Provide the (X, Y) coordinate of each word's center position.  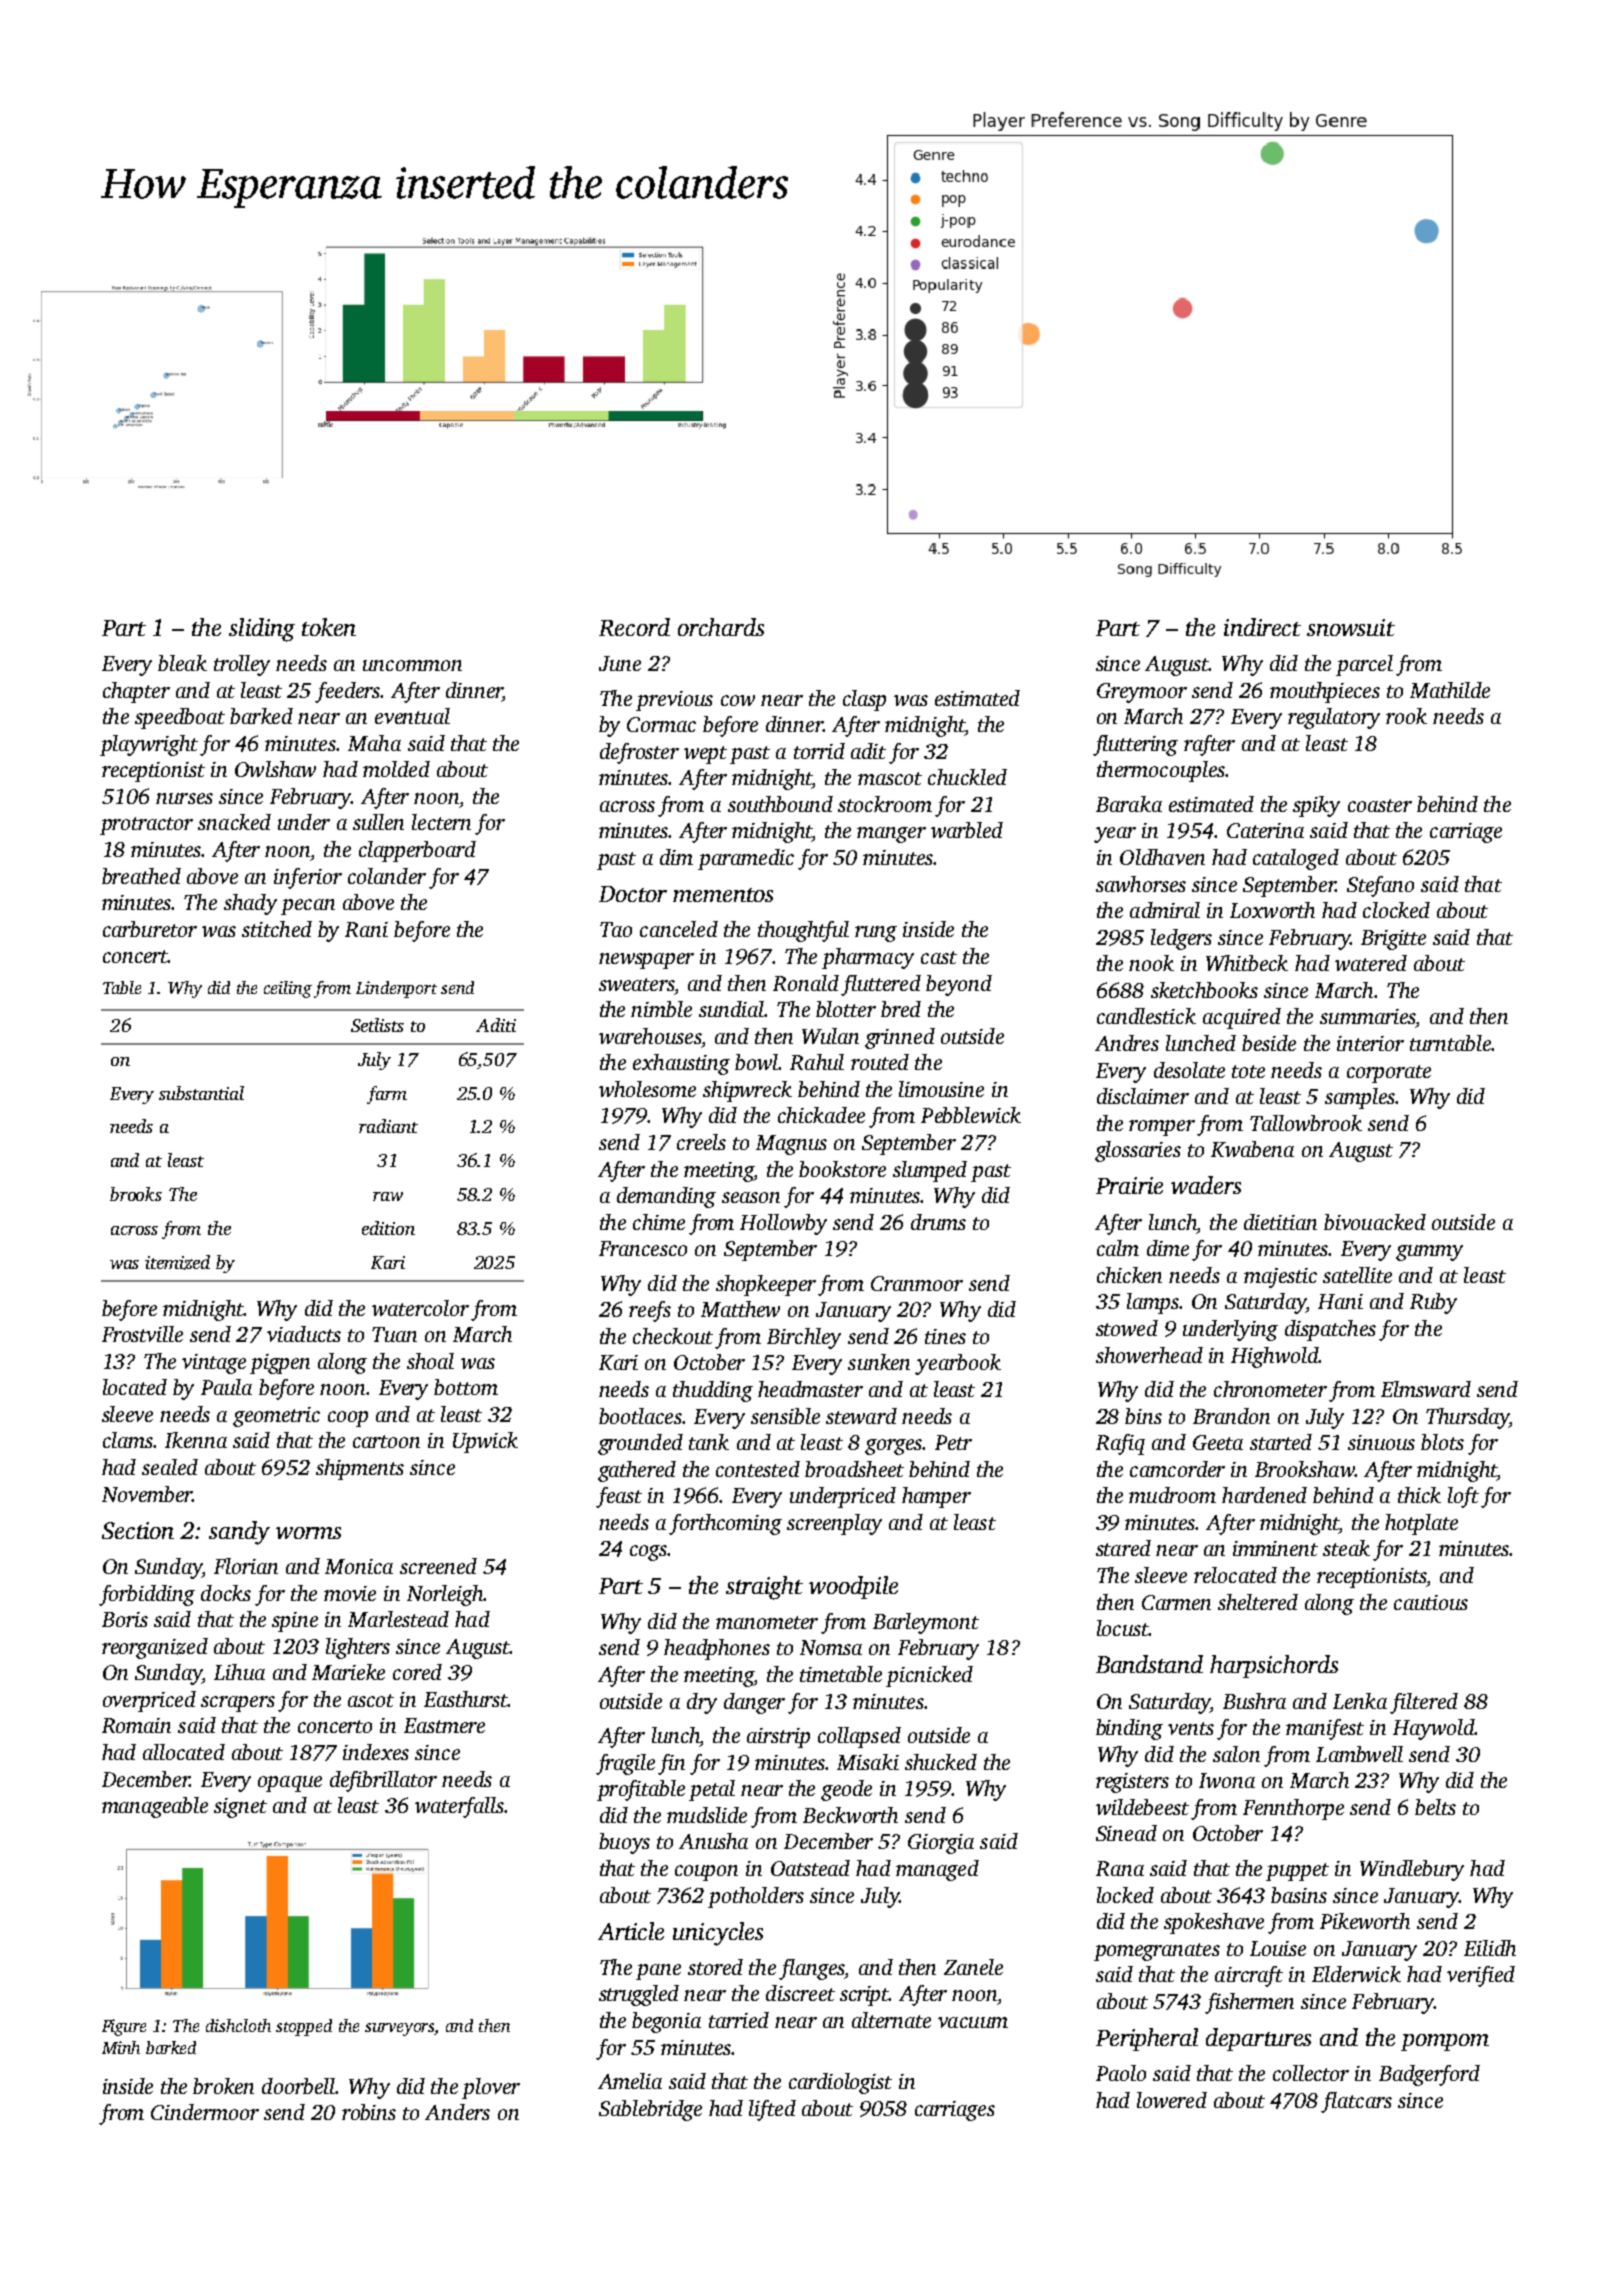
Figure (124, 2027)
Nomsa (831, 1647)
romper (1162, 1128)
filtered (1424, 1703)
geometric (276, 1417)
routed (880, 1062)
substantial (201, 1093)
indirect (1262, 627)
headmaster (810, 1389)
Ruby (1433, 1303)
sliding (262, 630)
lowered (1172, 2100)
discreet (800, 1993)
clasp (864, 700)
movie (350, 1593)
